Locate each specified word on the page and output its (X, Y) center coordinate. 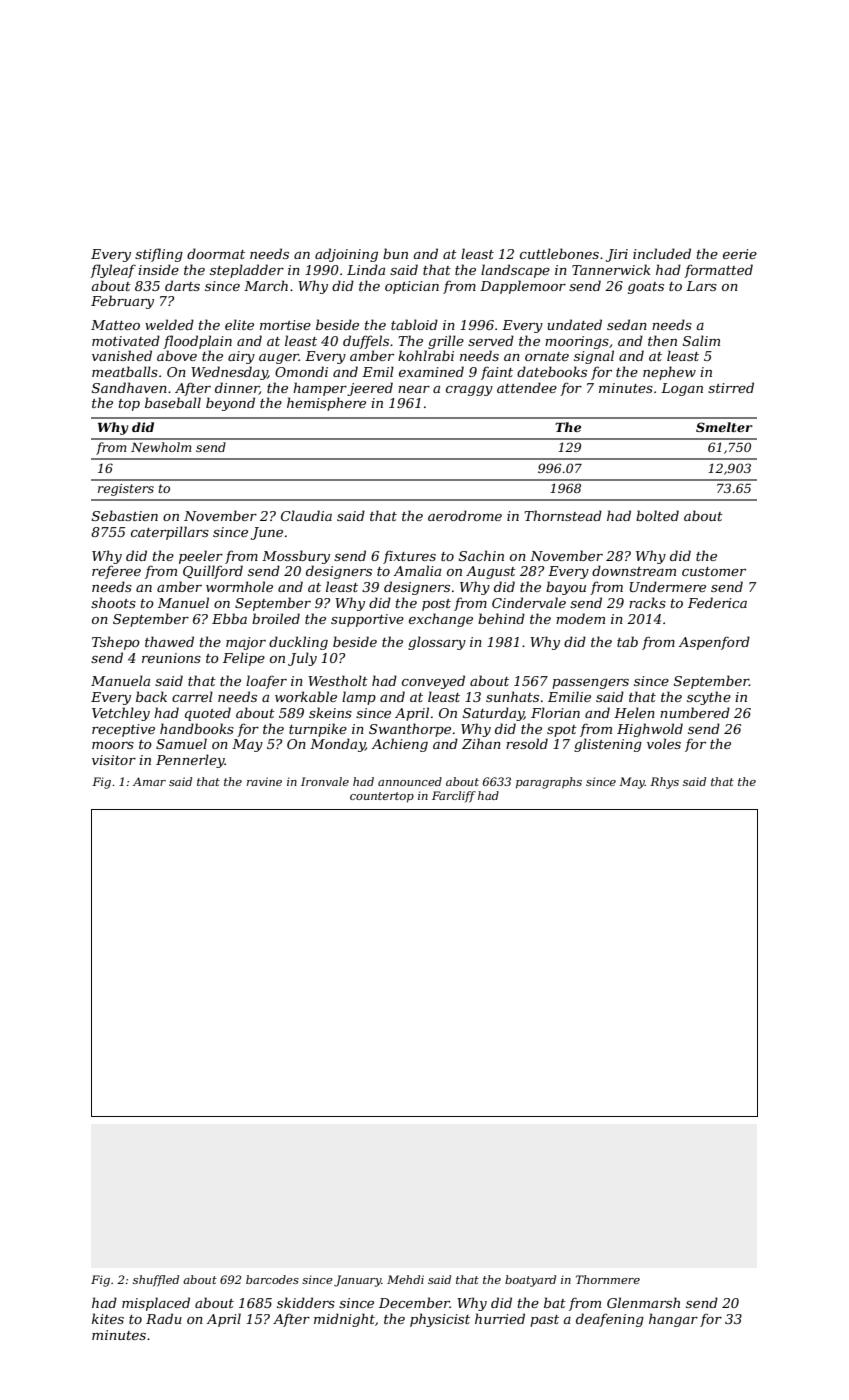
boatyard (530, 1281)
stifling (159, 255)
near (414, 389)
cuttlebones (559, 253)
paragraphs (549, 783)
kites (108, 1318)
